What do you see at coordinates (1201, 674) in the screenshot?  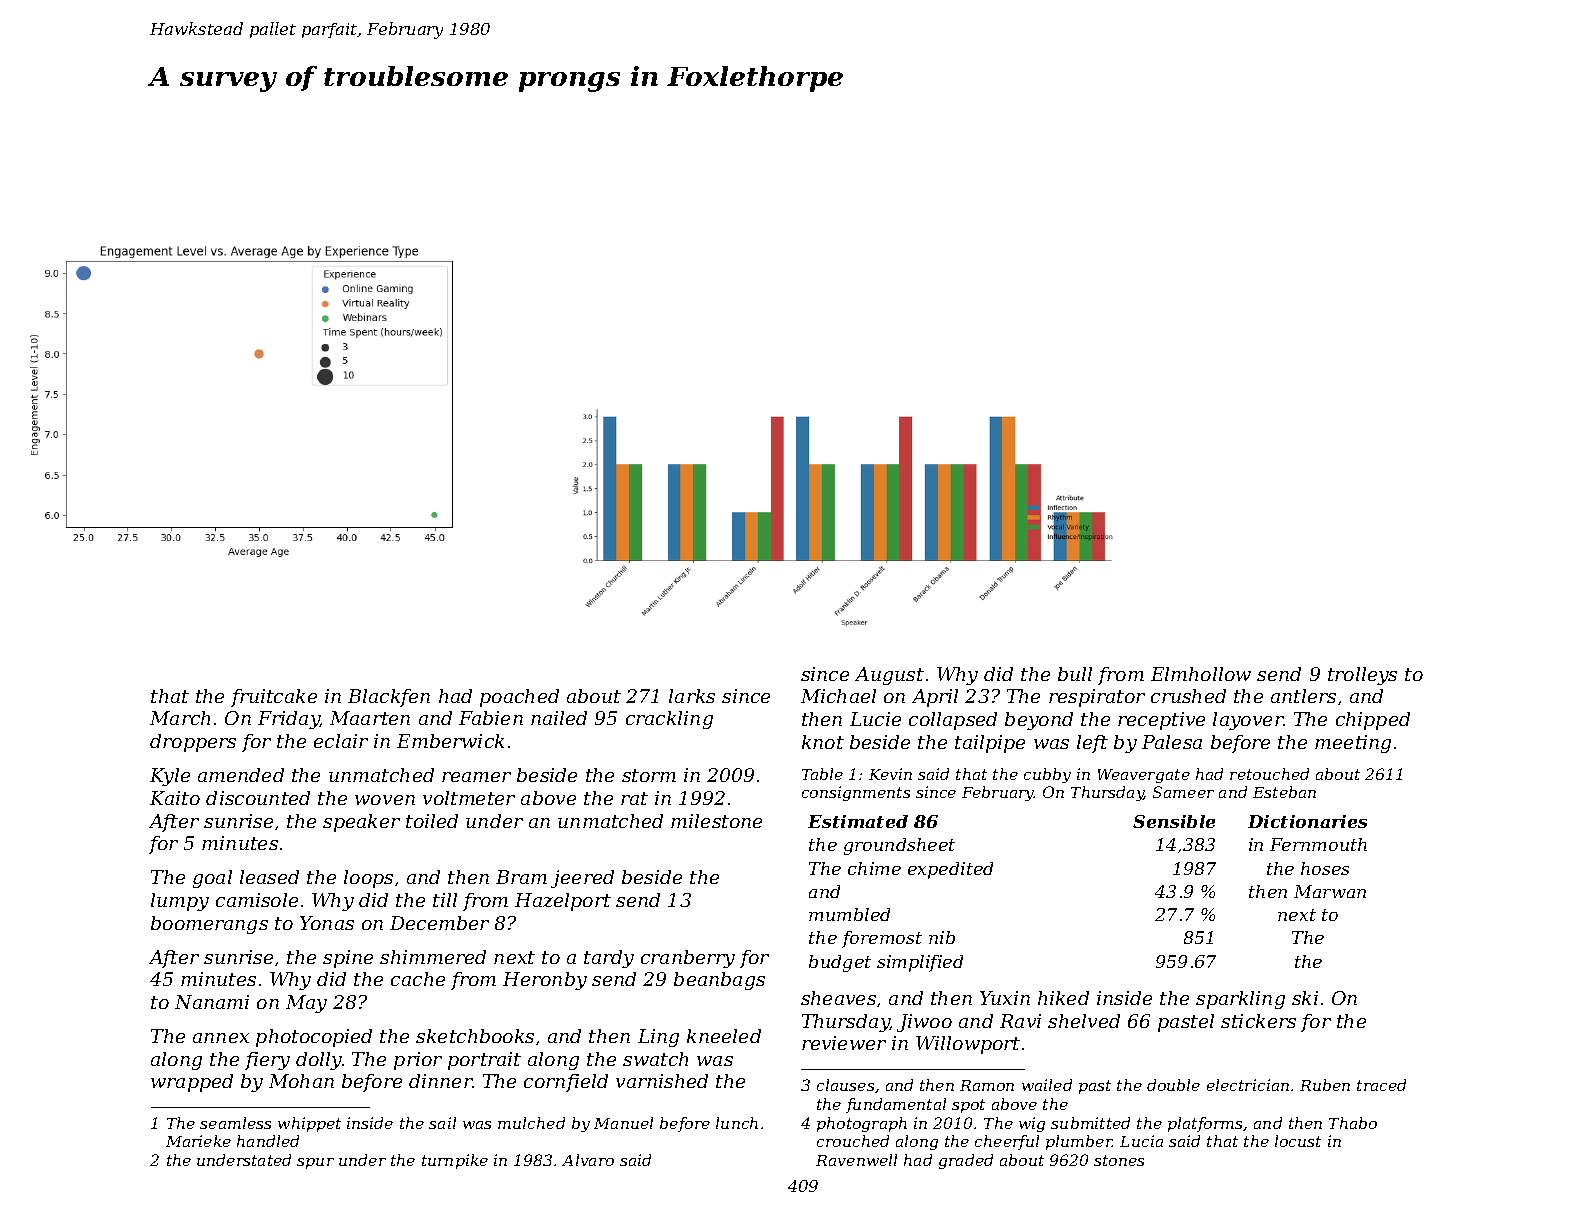 I see `Elmhollow` at bounding box center [1201, 674].
